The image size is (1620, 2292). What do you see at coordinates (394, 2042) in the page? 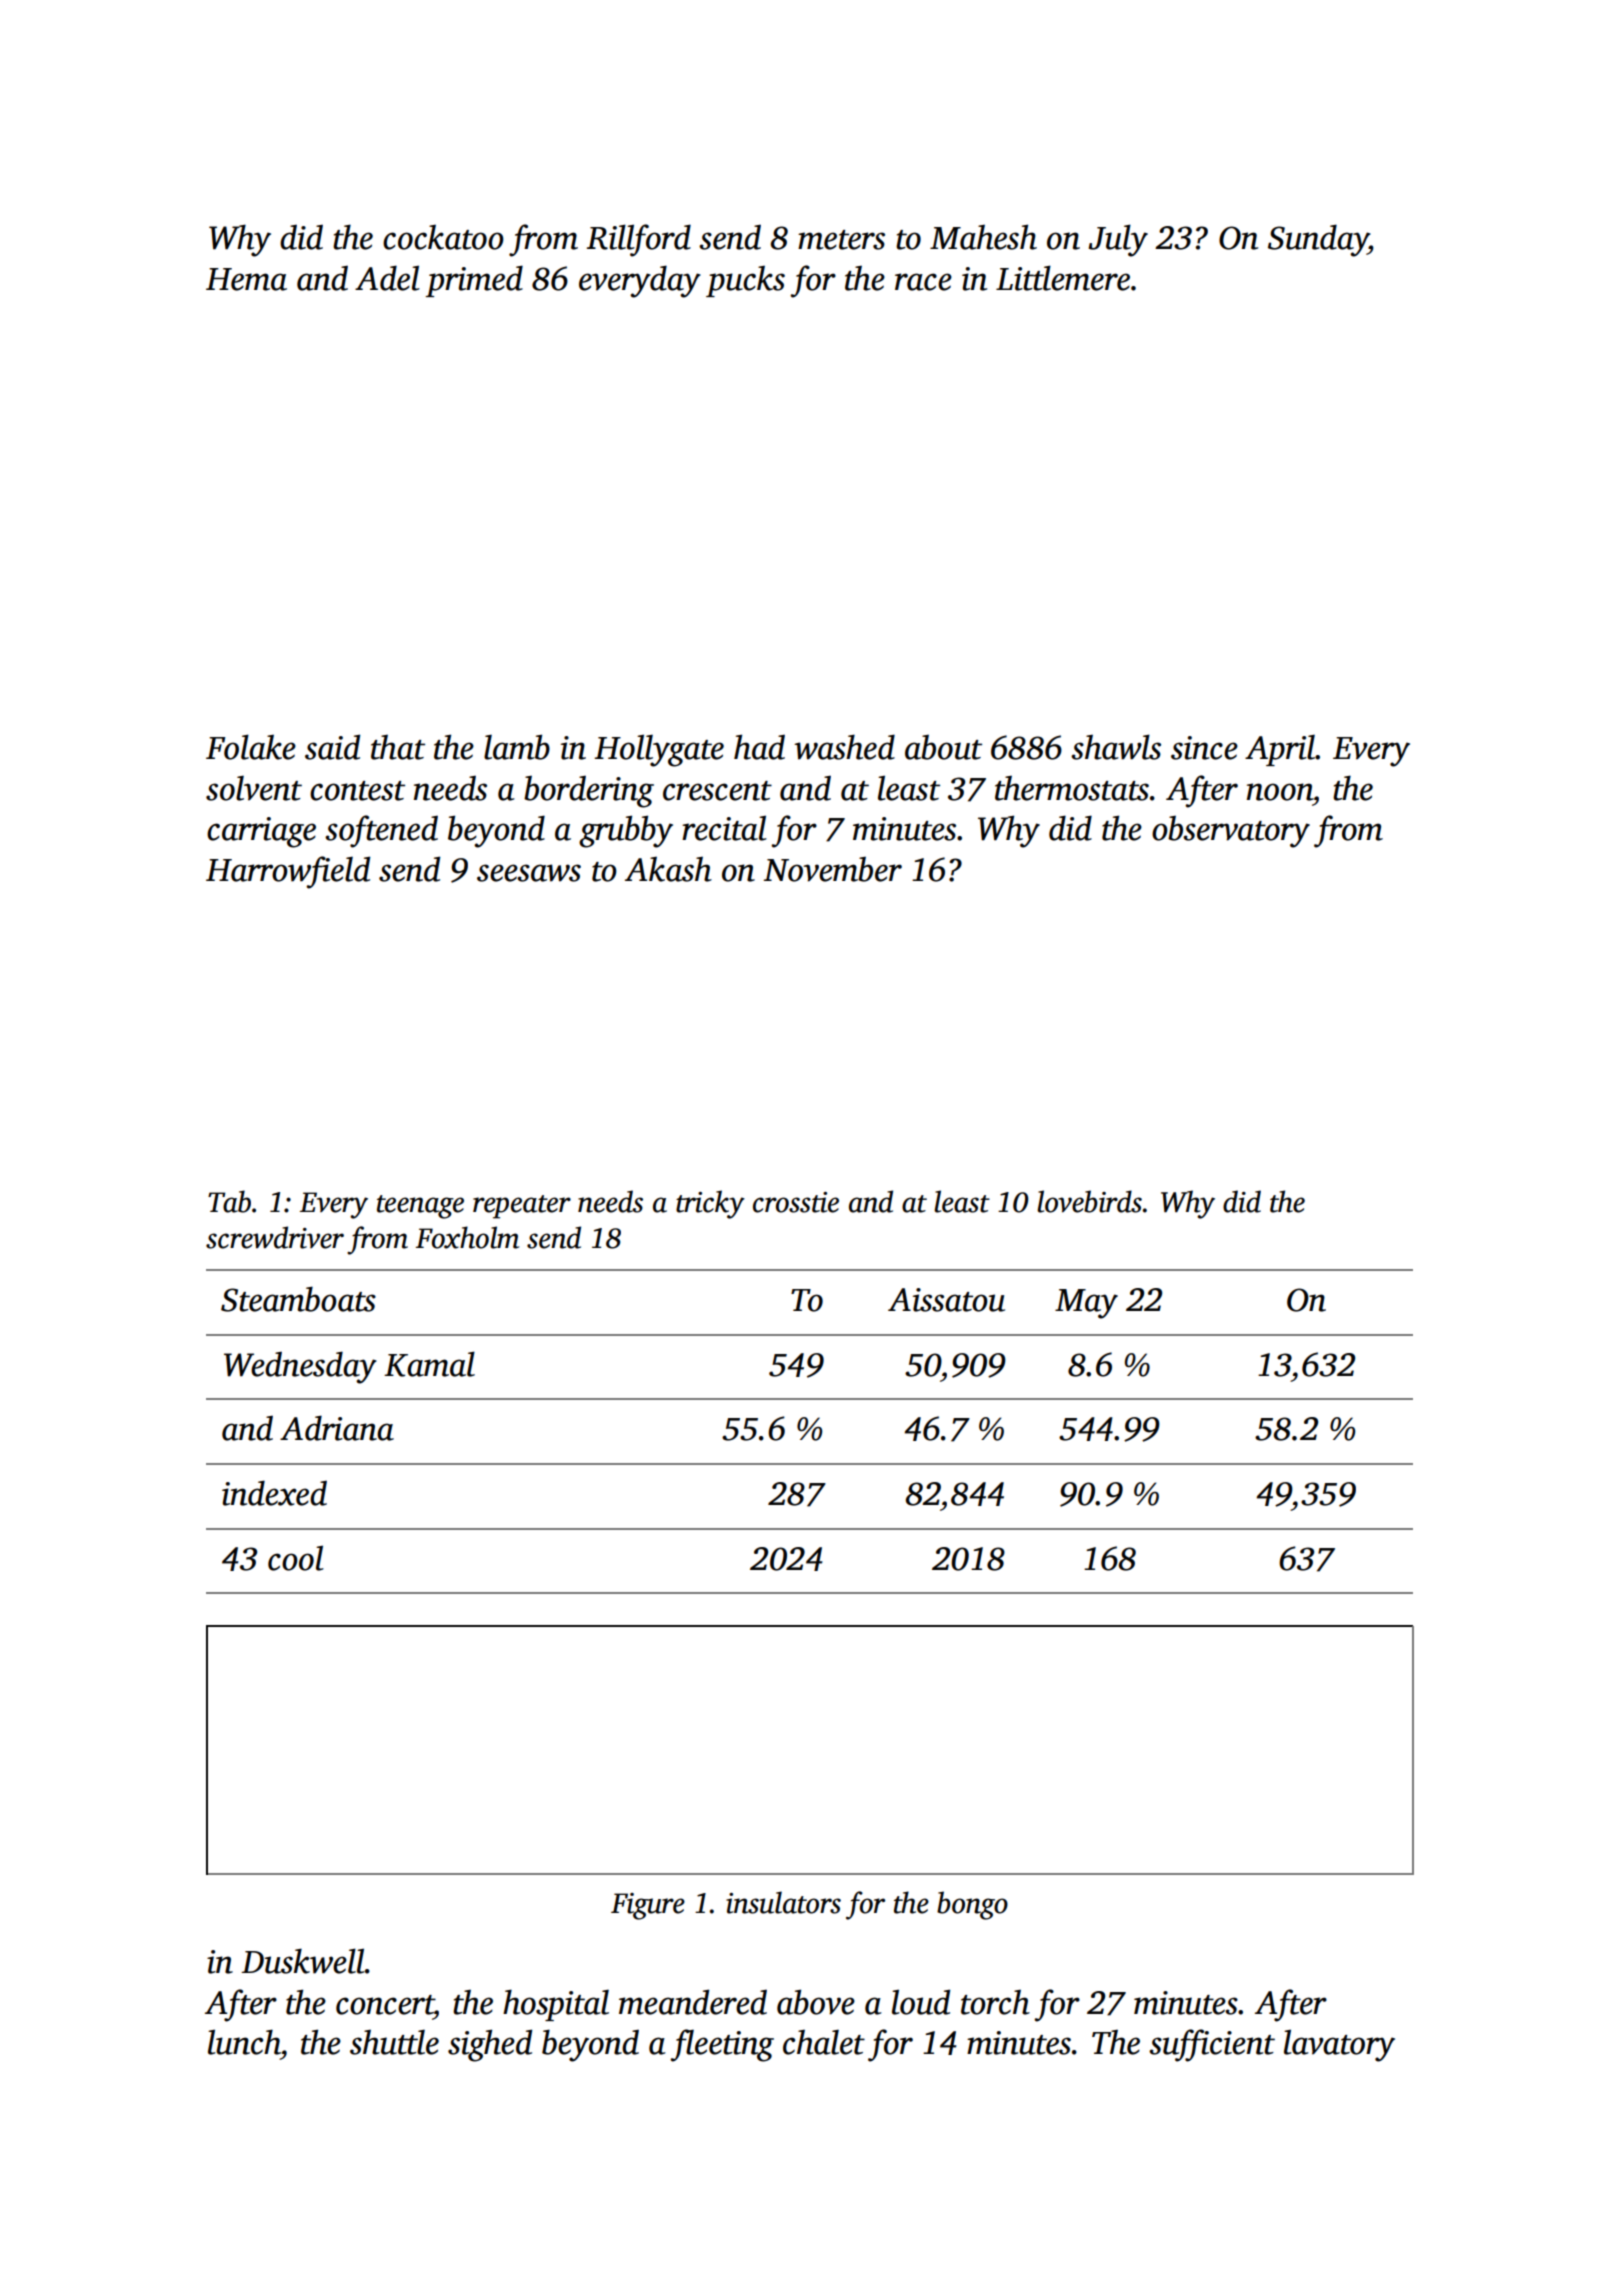
I see `shuttle` at bounding box center [394, 2042].
